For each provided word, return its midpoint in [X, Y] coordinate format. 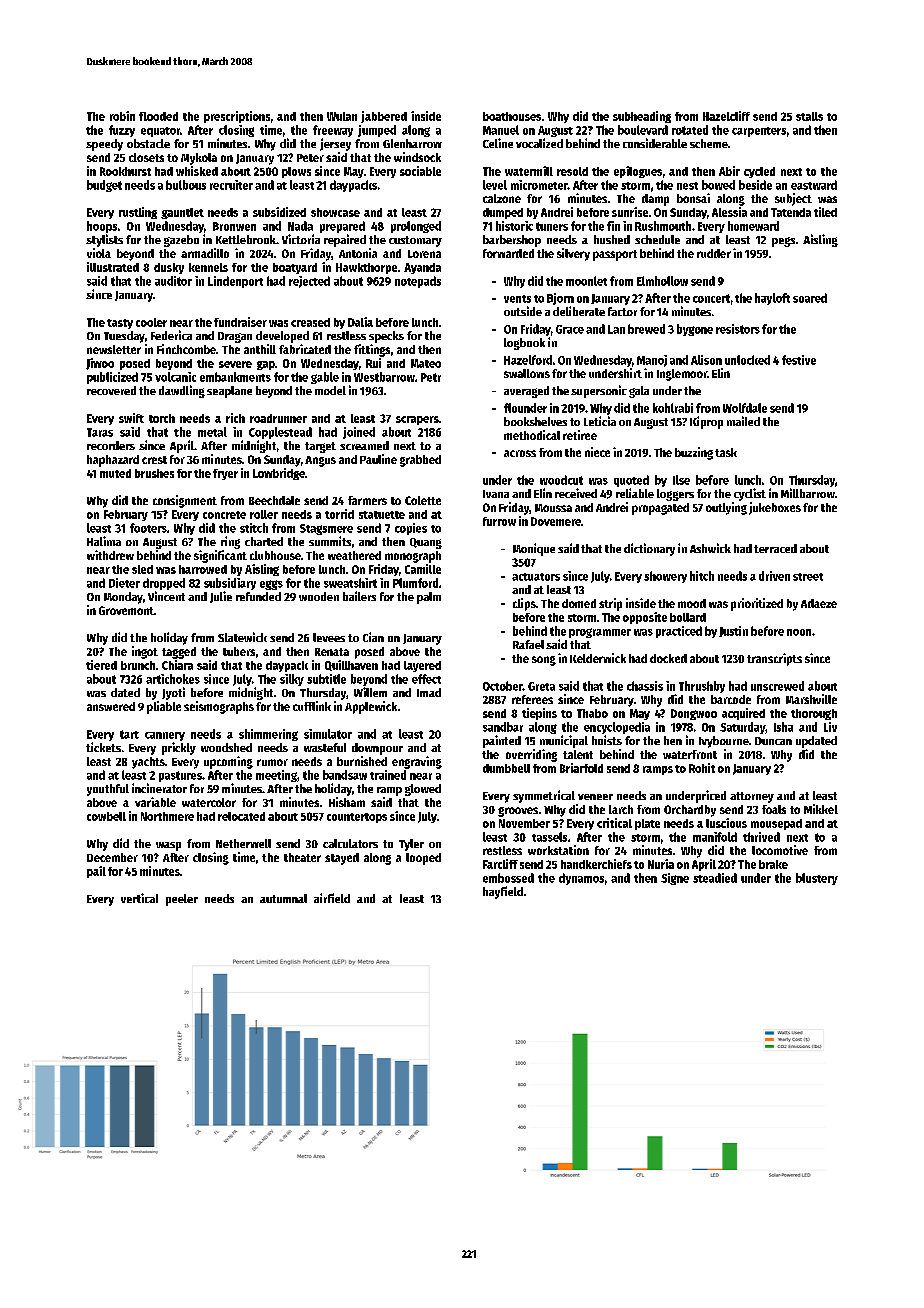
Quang [426, 543]
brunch [138, 665]
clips [524, 604]
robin [122, 116]
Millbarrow [808, 493]
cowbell [106, 816]
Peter [310, 158]
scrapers [417, 420]
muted [115, 473]
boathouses [512, 116]
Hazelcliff [726, 116]
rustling [138, 213]
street [808, 577]
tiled [825, 212]
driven [774, 576]
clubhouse [275, 555]
